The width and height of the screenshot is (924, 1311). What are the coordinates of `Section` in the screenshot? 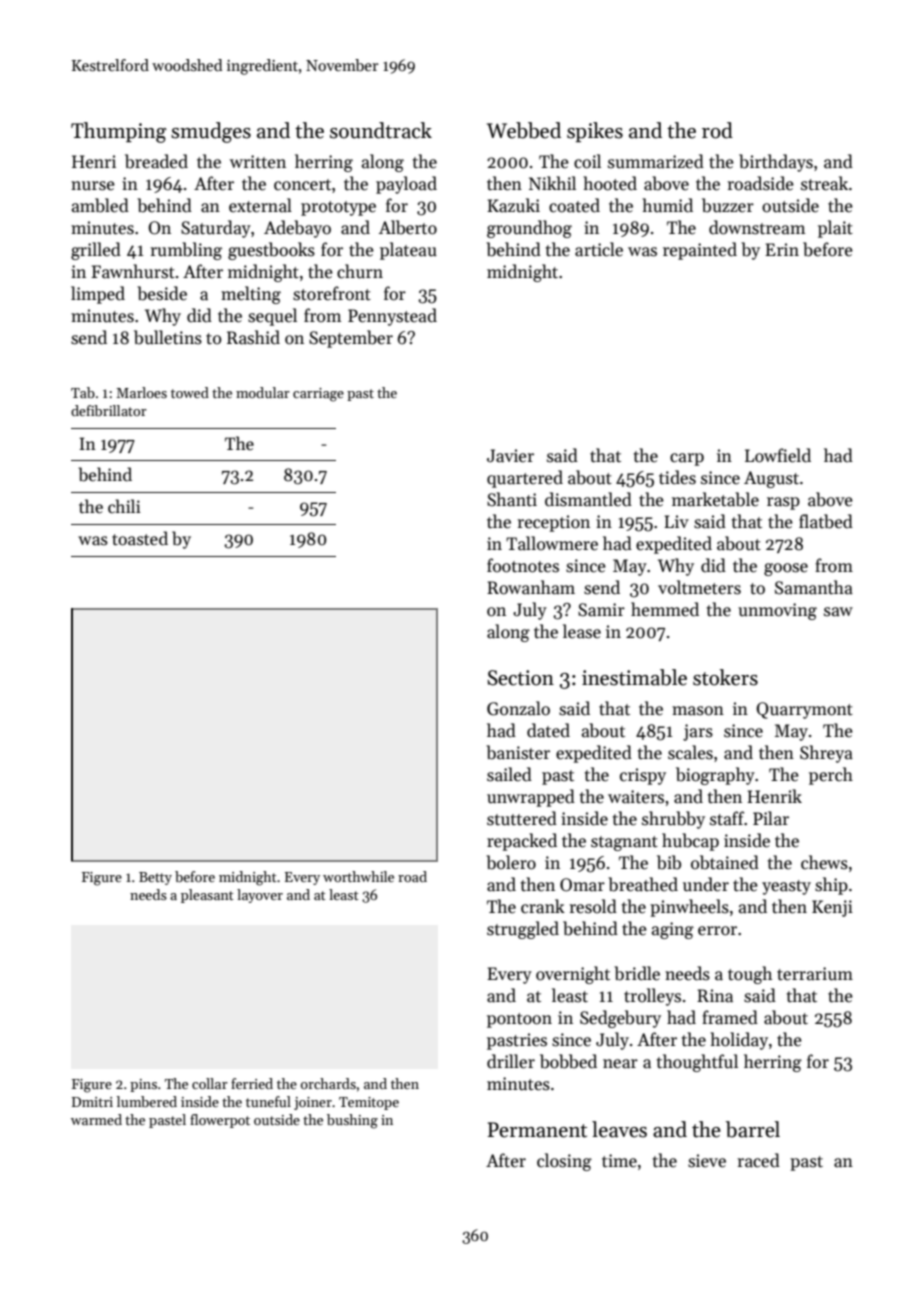 It's located at (520, 678).
